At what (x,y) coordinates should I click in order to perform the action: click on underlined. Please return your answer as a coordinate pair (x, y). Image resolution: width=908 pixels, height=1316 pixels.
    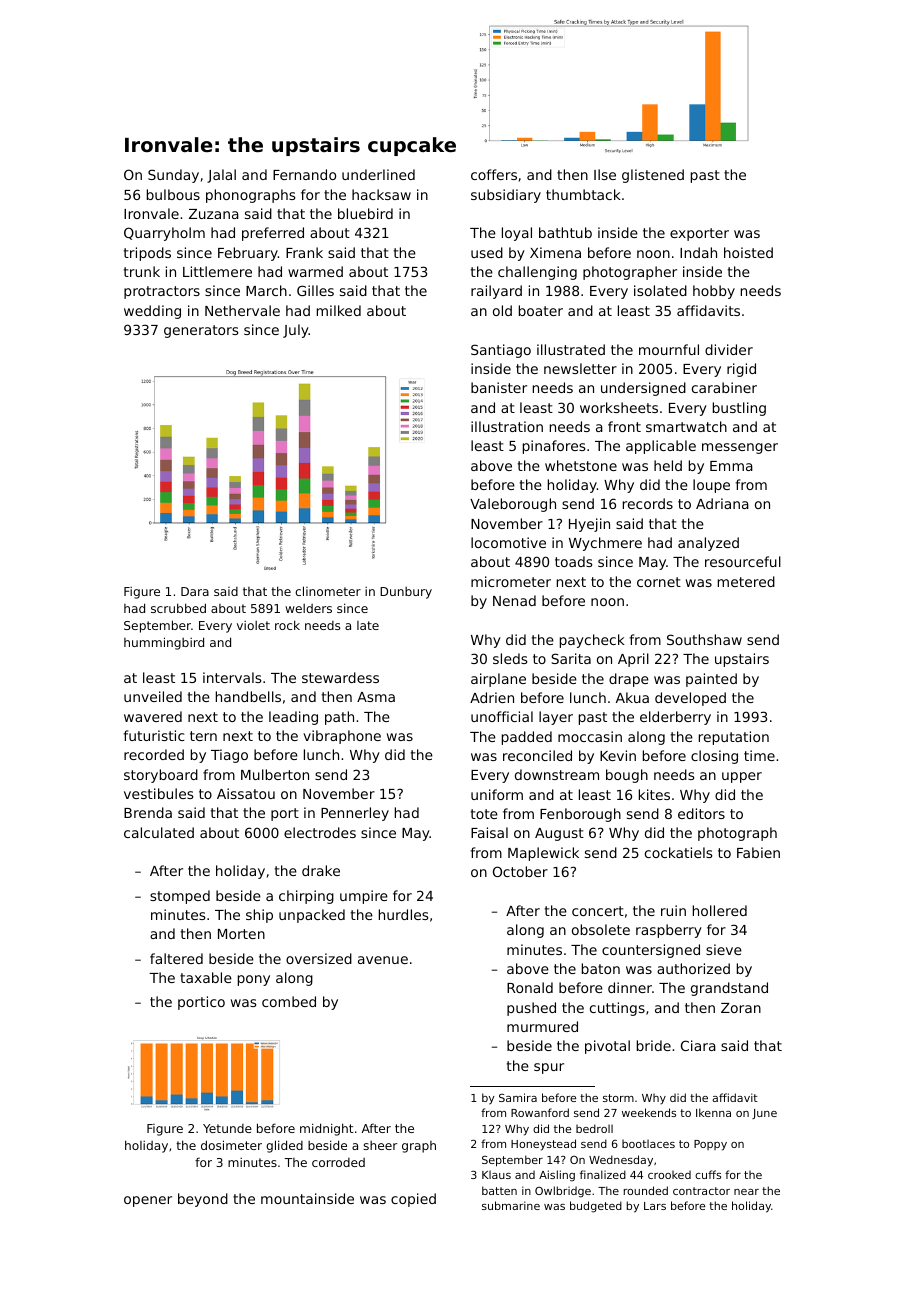
    Looking at the image, I should click on (378, 174).
